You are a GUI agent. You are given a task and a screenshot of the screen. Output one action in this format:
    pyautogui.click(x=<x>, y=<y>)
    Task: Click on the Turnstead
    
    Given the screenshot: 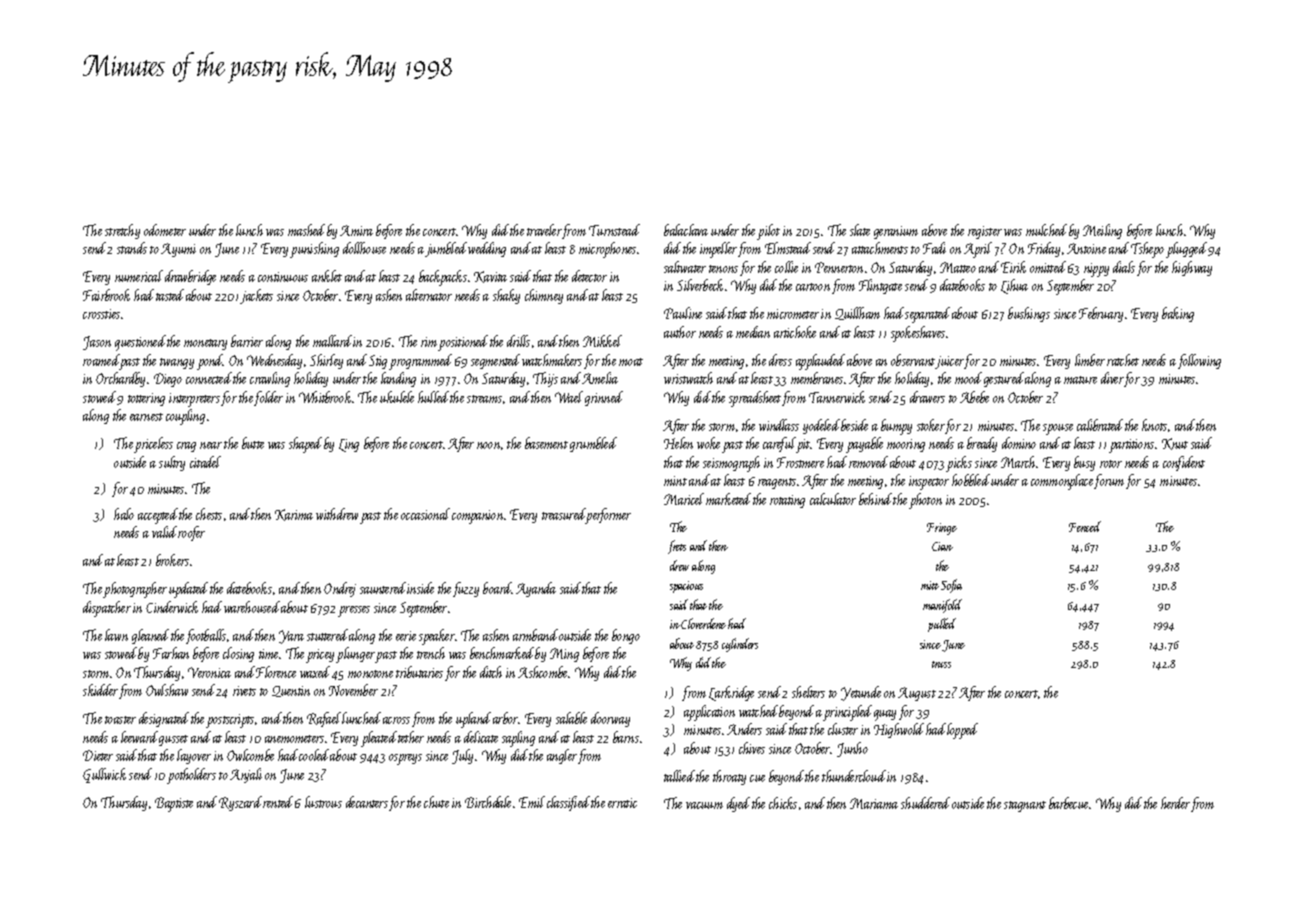 What is the action you would take?
    pyautogui.click(x=614, y=230)
